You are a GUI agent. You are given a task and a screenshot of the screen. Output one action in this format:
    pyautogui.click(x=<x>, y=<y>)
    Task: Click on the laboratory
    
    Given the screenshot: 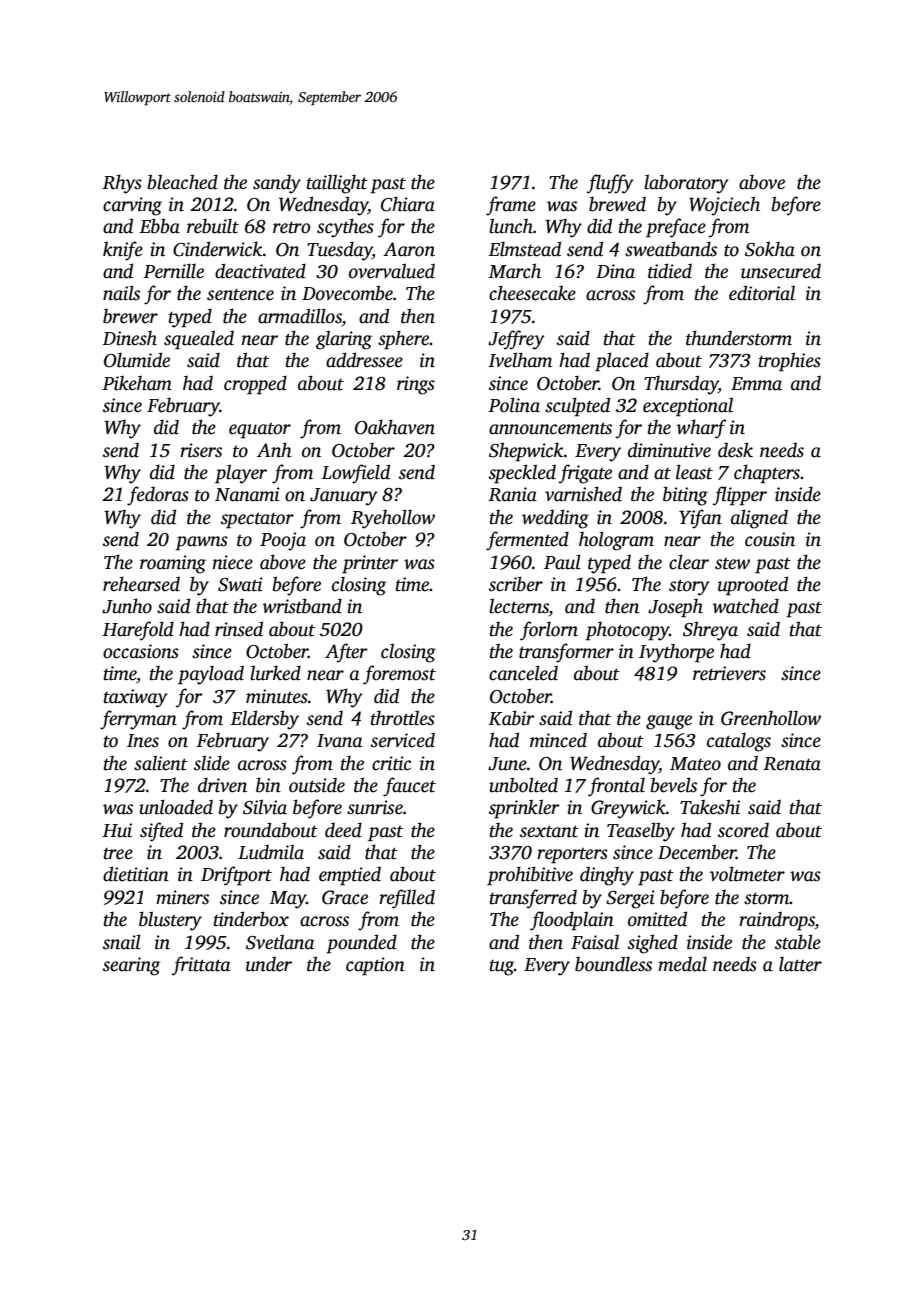 What is the action you would take?
    pyautogui.click(x=686, y=184)
